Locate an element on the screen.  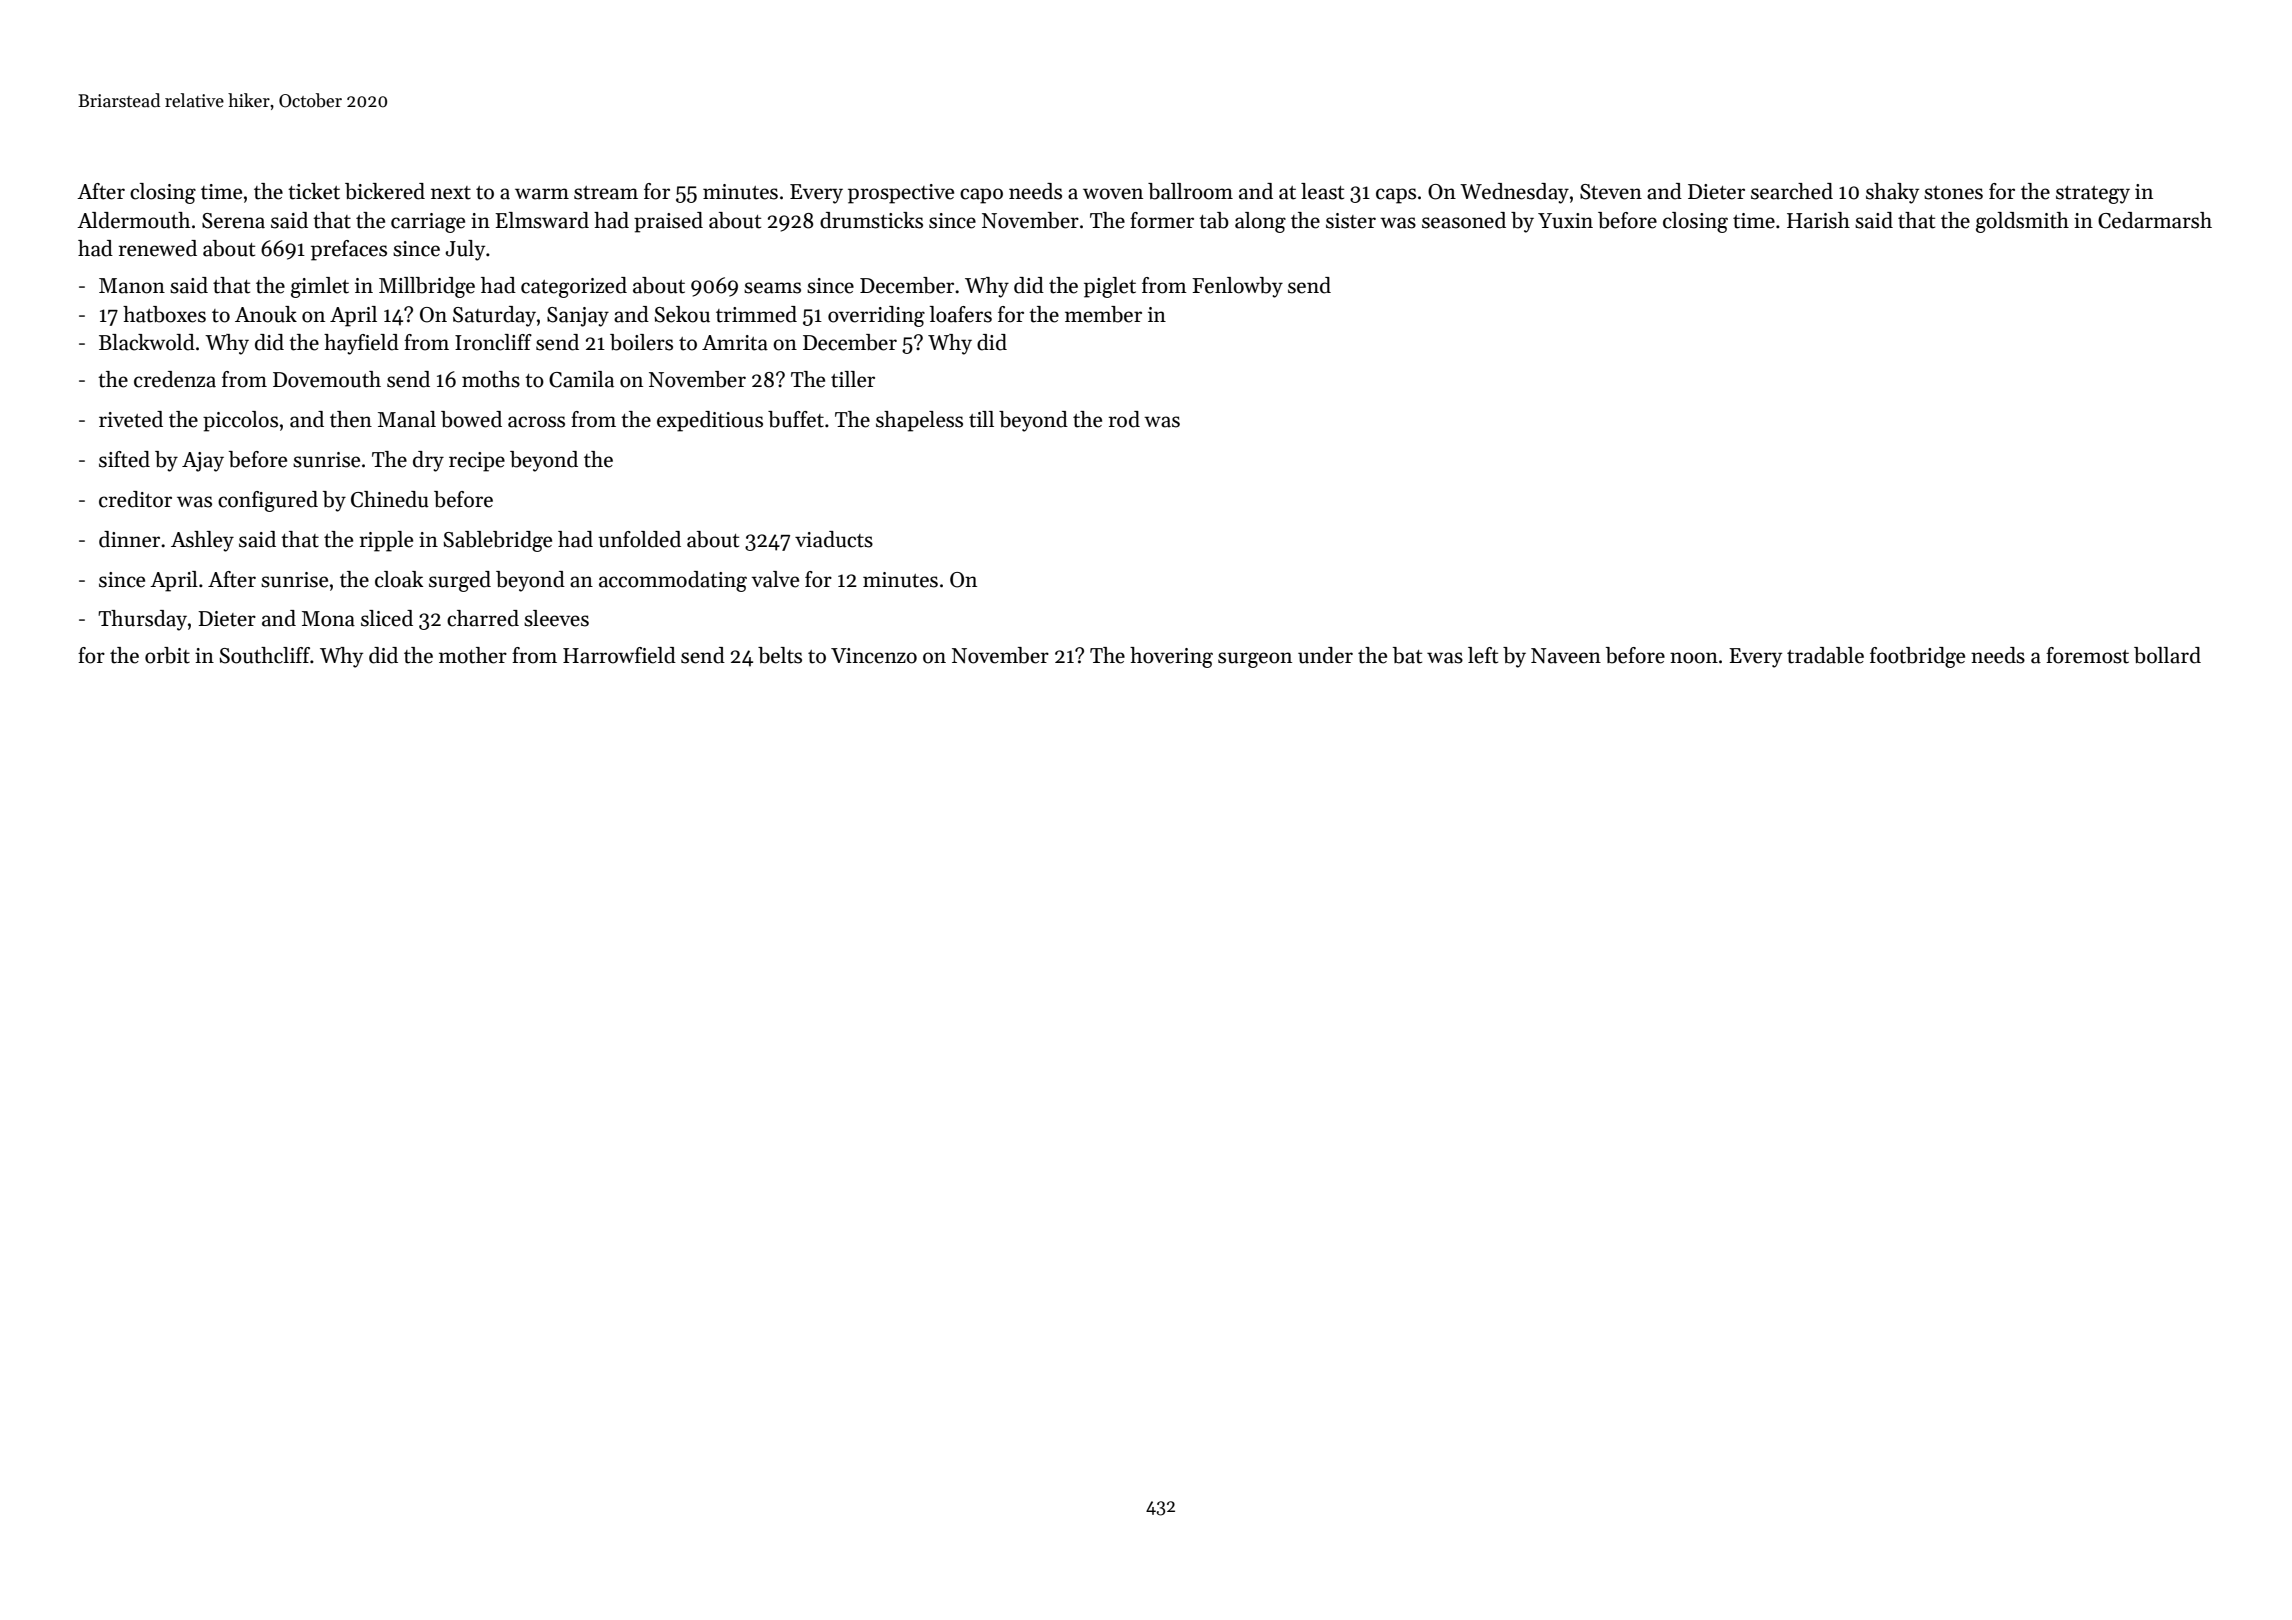
orbit is located at coordinates (167, 655).
